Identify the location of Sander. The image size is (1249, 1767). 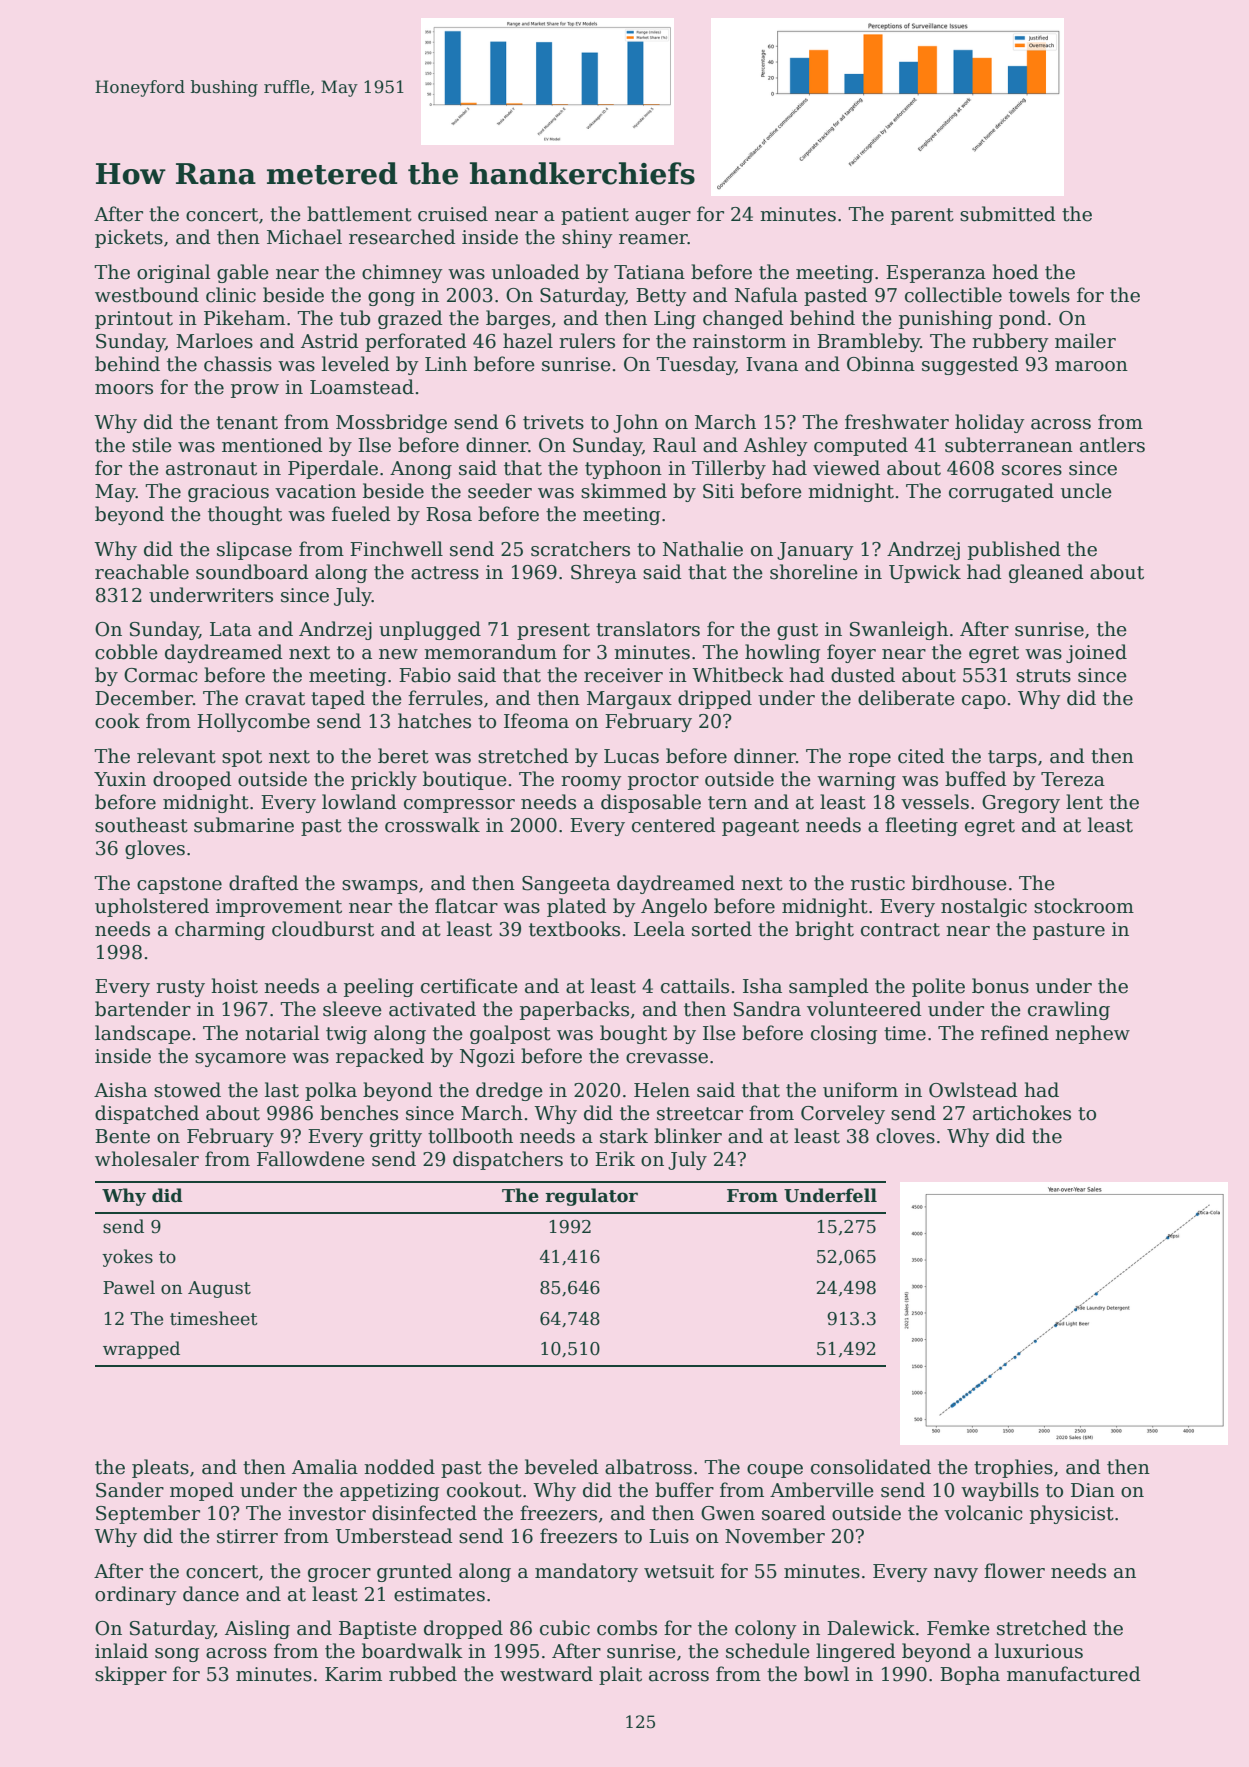
(130, 1490).
